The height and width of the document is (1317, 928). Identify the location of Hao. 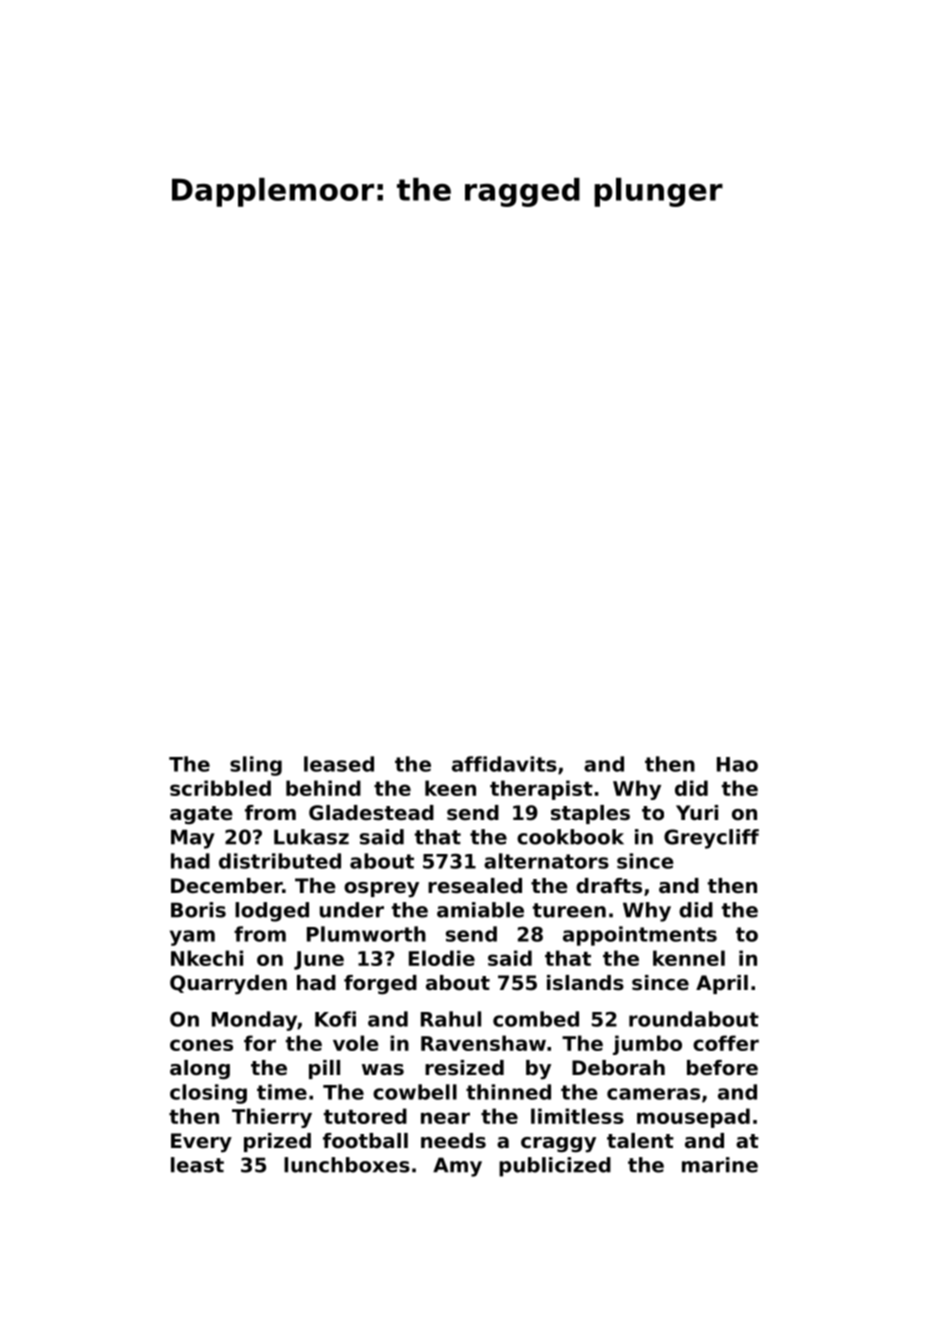
(737, 764).
